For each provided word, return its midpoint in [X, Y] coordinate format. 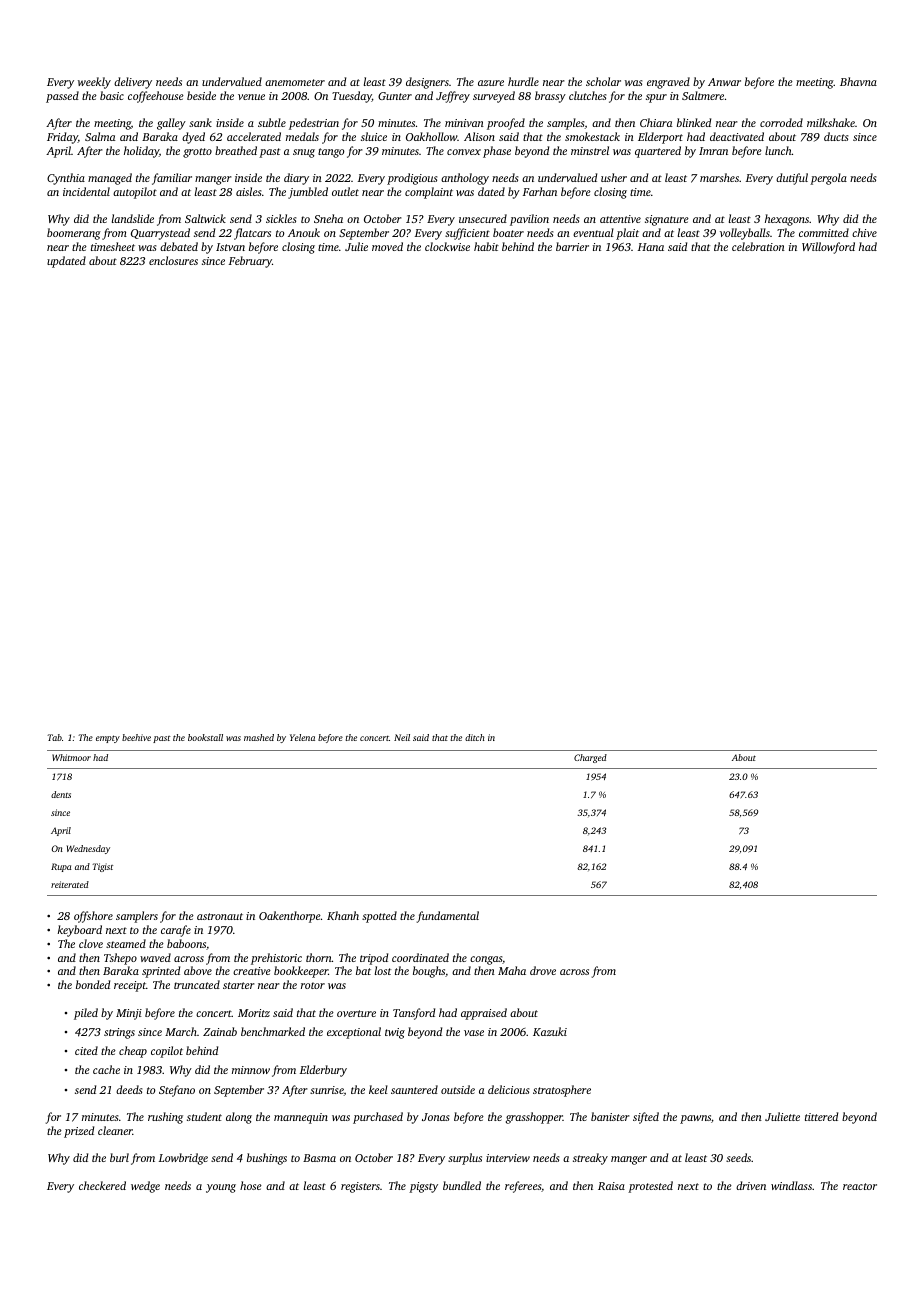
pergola [828, 179]
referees [523, 1187]
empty [108, 739]
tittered [821, 1116]
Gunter [395, 96]
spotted [379, 917]
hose [251, 1185]
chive [864, 232]
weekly [94, 83]
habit [486, 246]
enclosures [173, 260]
